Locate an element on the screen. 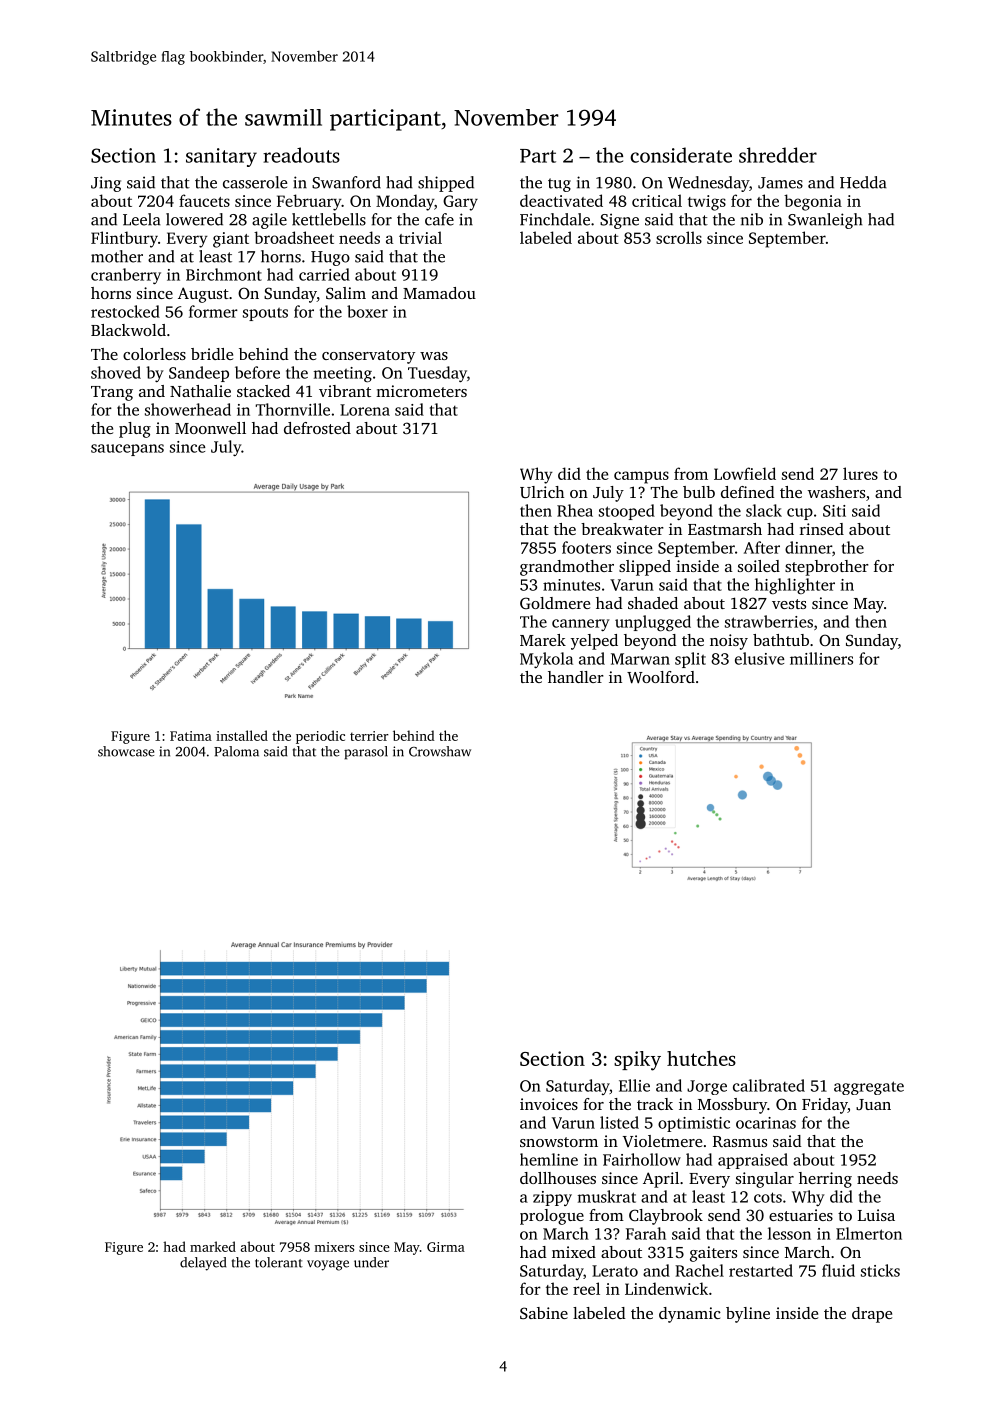  elusive is located at coordinates (759, 658).
